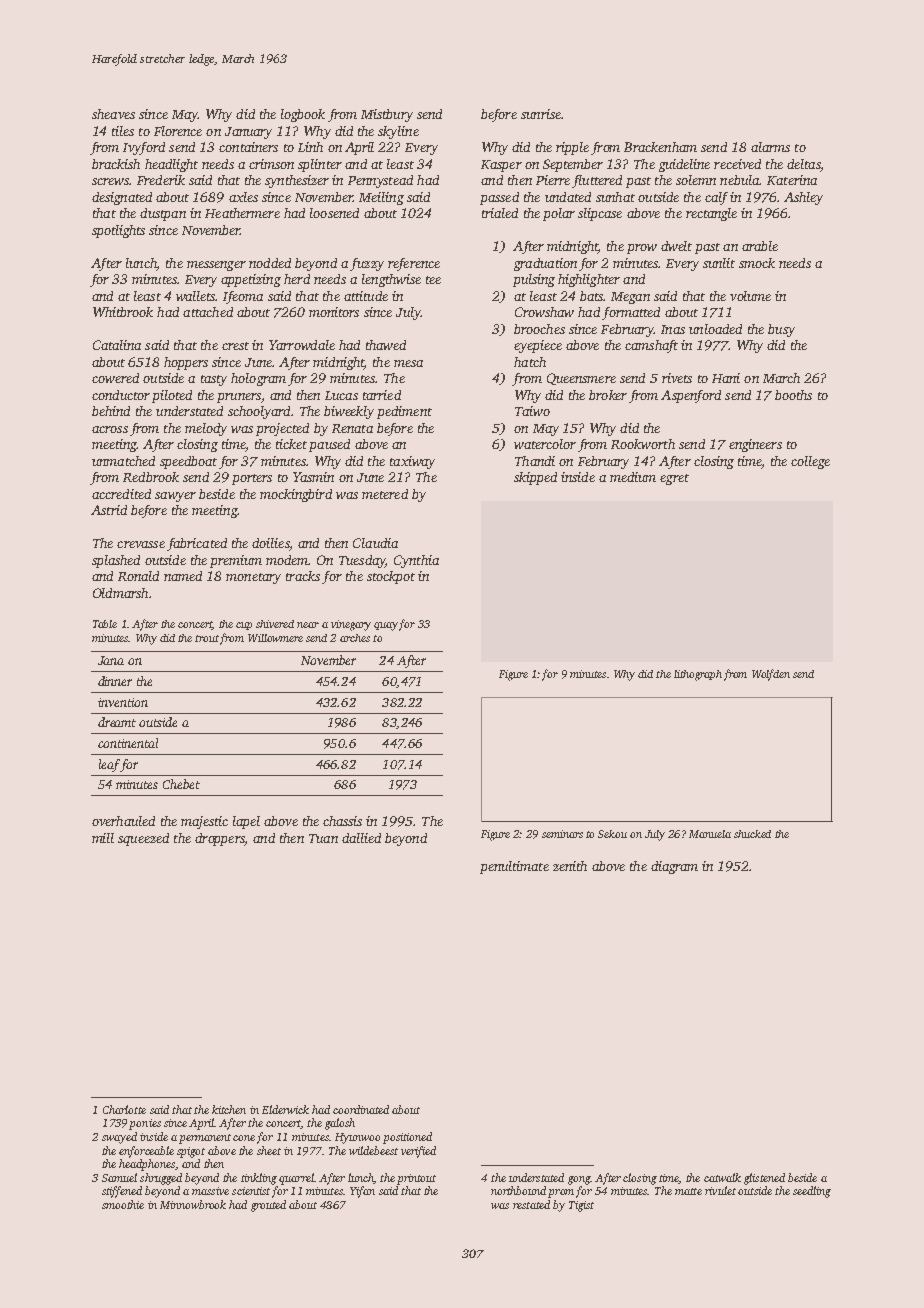 The width and height of the screenshot is (924, 1308). What do you see at coordinates (117, 345) in the screenshot?
I see `Catalina` at bounding box center [117, 345].
